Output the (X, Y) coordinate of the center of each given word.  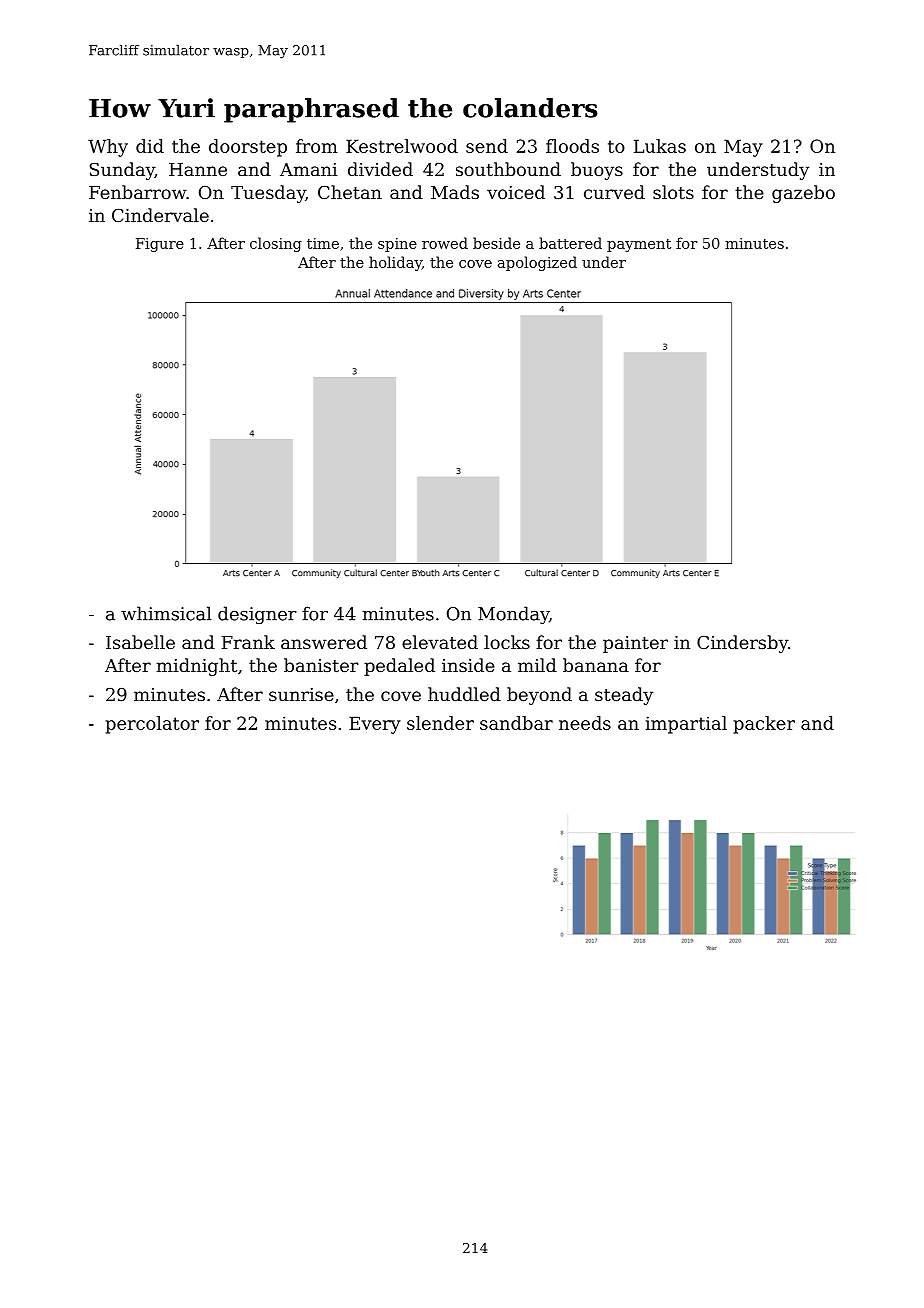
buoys (597, 171)
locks (507, 642)
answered (324, 642)
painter (635, 644)
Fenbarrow (138, 192)
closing (276, 244)
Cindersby (742, 644)
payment (639, 245)
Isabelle (140, 642)
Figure (160, 245)
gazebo (803, 194)
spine (397, 245)
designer (257, 615)
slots (673, 192)
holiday (395, 263)
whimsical (166, 613)
